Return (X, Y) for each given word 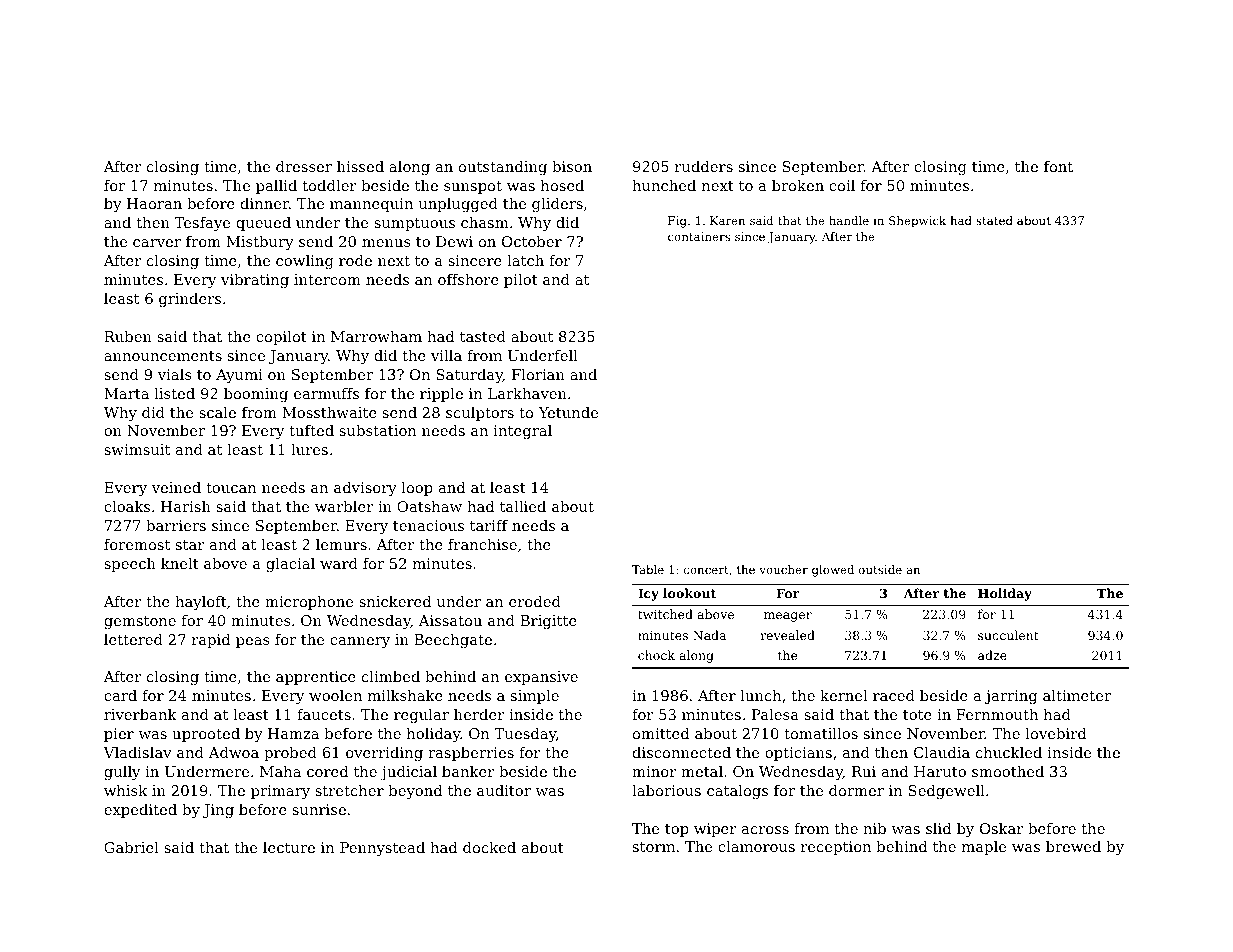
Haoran (154, 203)
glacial (290, 565)
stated (994, 220)
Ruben (128, 336)
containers (699, 236)
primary (280, 792)
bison (572, 166)
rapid (211, 641)
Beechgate (453, 641)
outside (880, 569)
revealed (787, 635)
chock (656, 655)
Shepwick (917, 222)
